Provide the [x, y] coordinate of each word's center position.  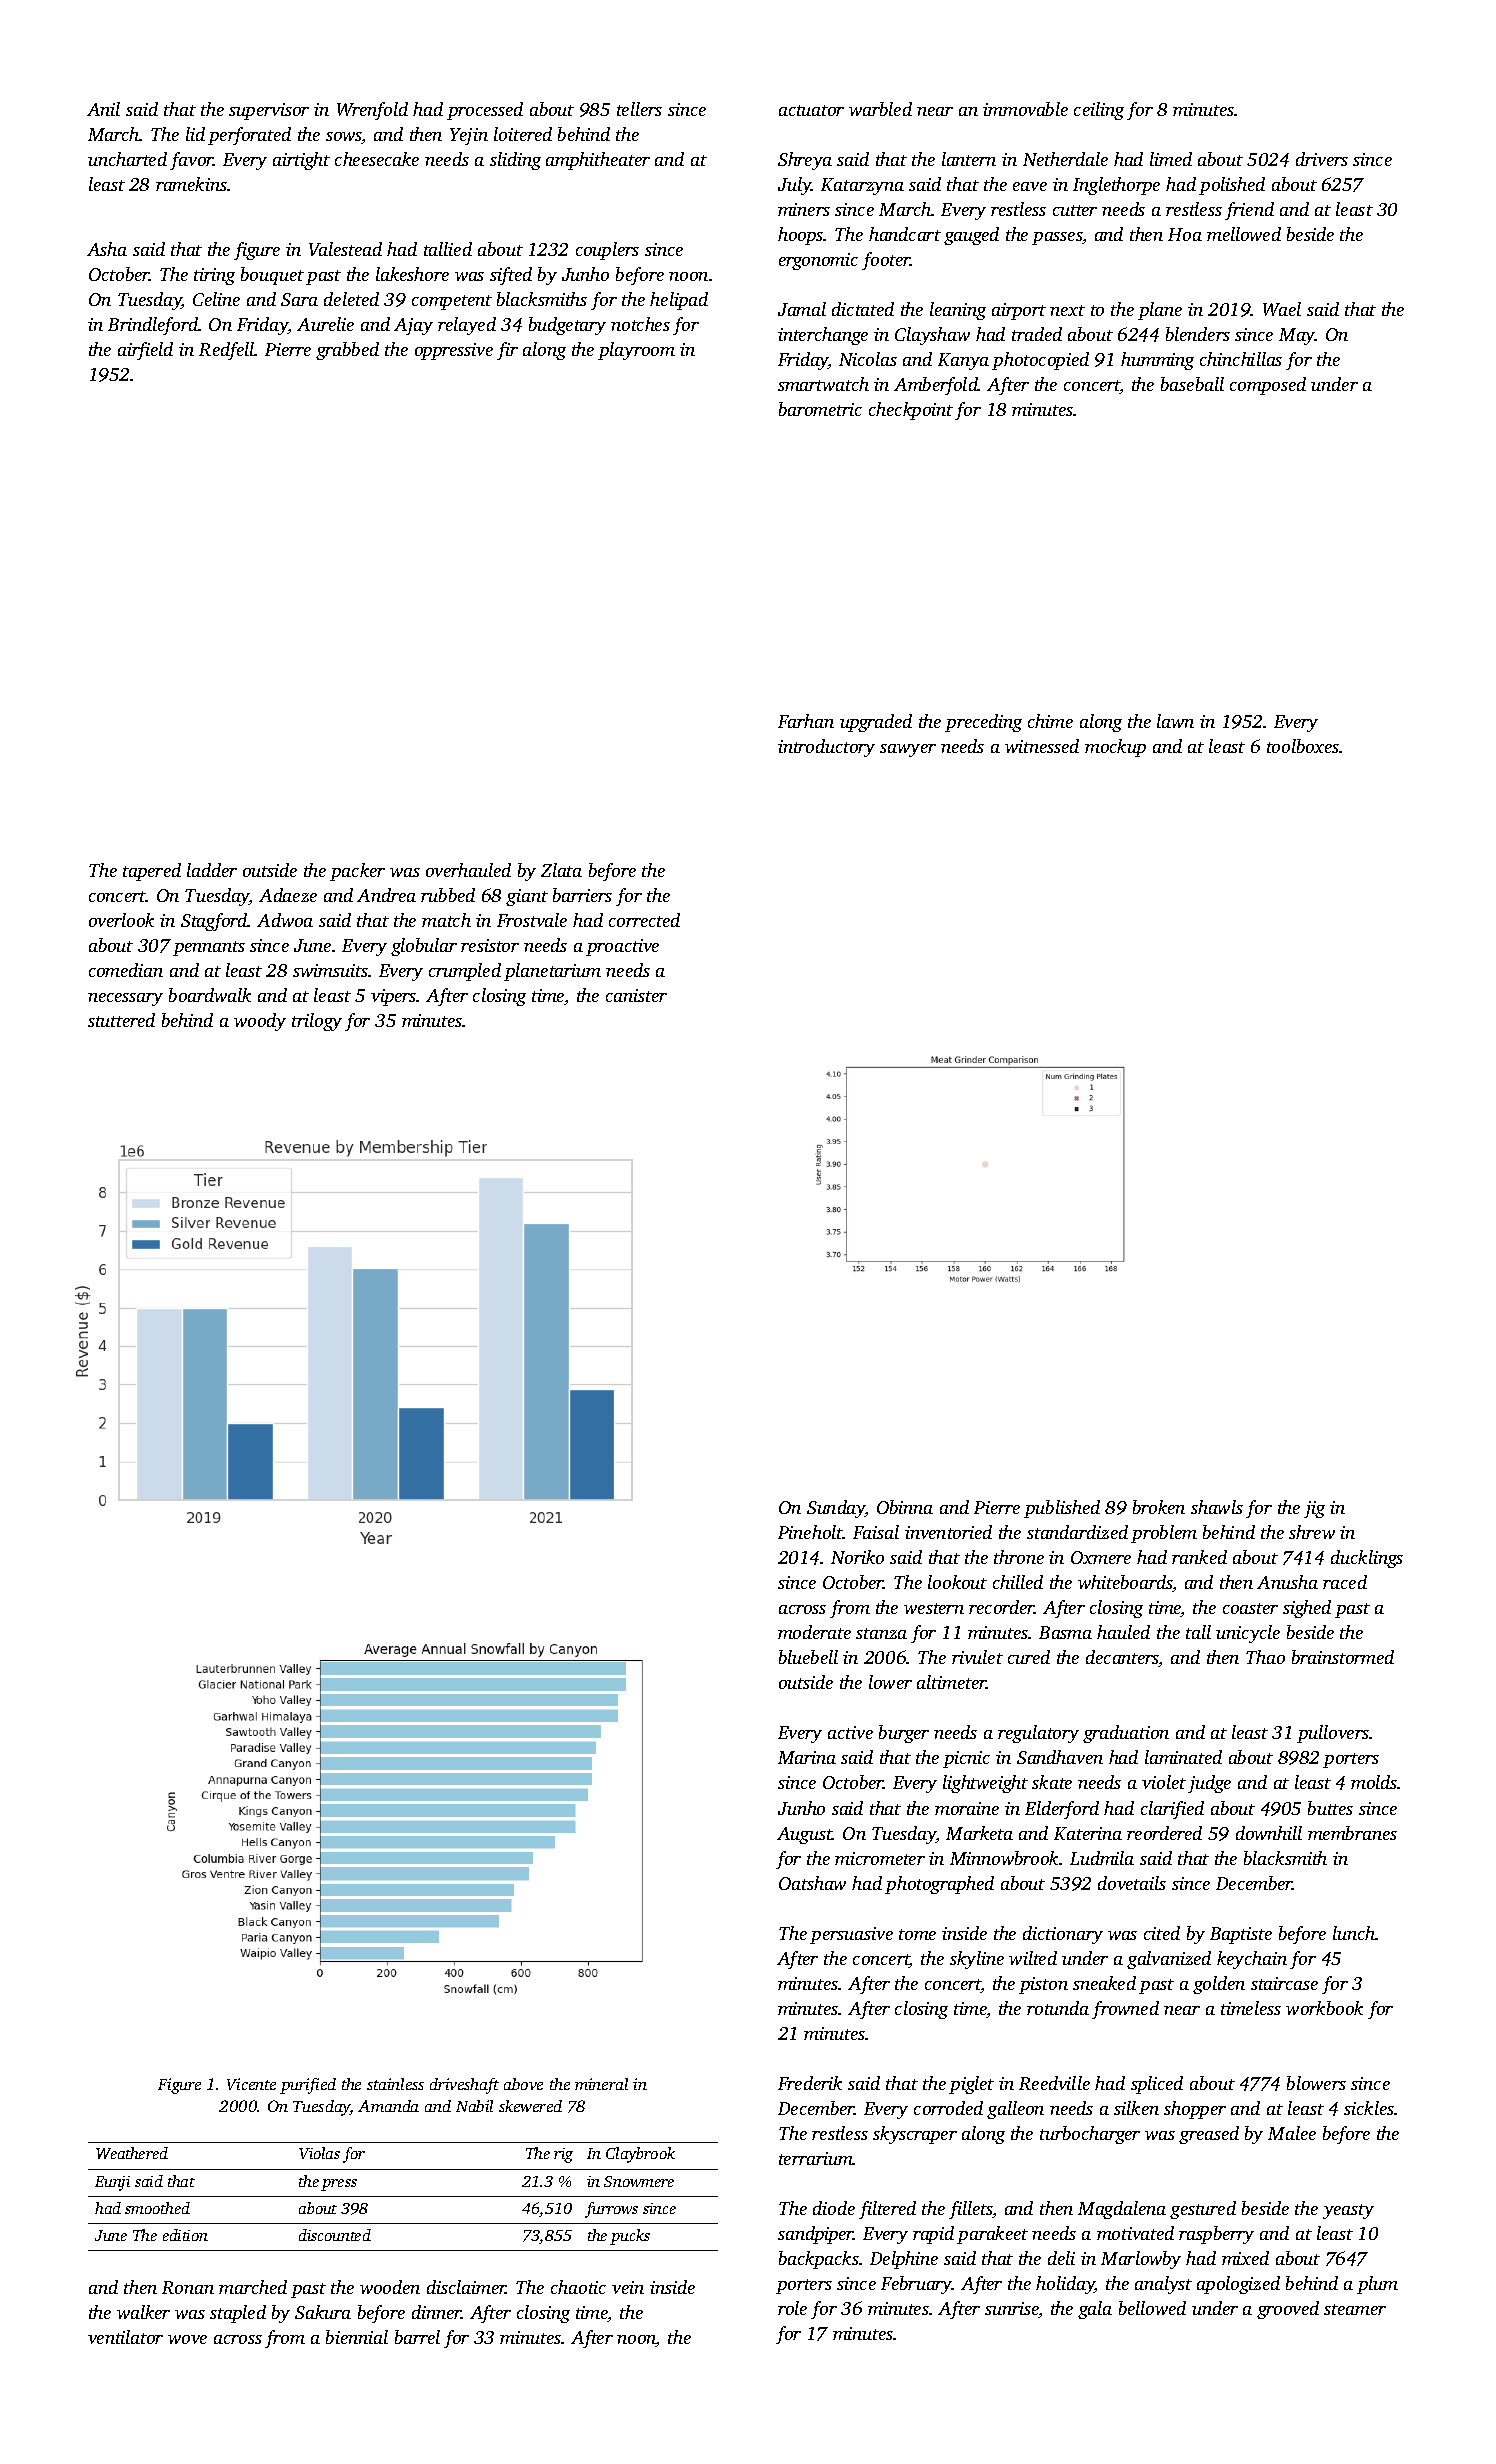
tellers [639, 109]
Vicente [251, 2084]
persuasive [851, 1935]
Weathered [132, 2153]
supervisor [269, 111]
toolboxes [1303, 746]
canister [636, 995]
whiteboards [1125, 1582]
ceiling [1099, 111]
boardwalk [210, 995]
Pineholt [810, 1532]
